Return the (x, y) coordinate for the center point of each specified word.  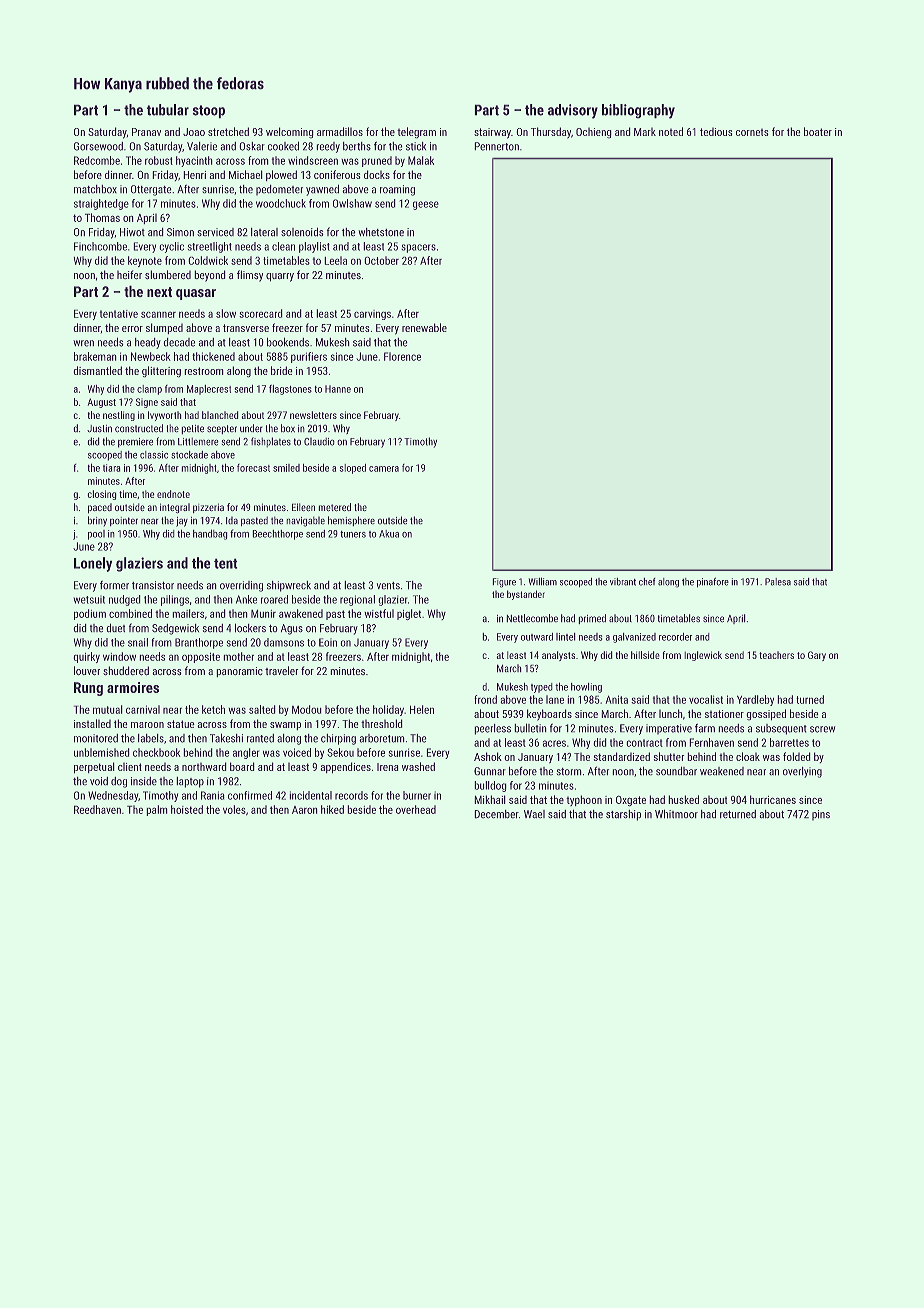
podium (90, 614)
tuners (353, 534)
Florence (402, 356)
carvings (372, 315)
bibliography (638, 111)
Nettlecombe (532, 618)
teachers (776, 655)
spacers (418, 248)
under (251, 428)
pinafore (713, 582)
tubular (167, 110)
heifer (129, 275)
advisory (573, 111)
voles (234, 809)
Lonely (93, 564)
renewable (424, 327)
